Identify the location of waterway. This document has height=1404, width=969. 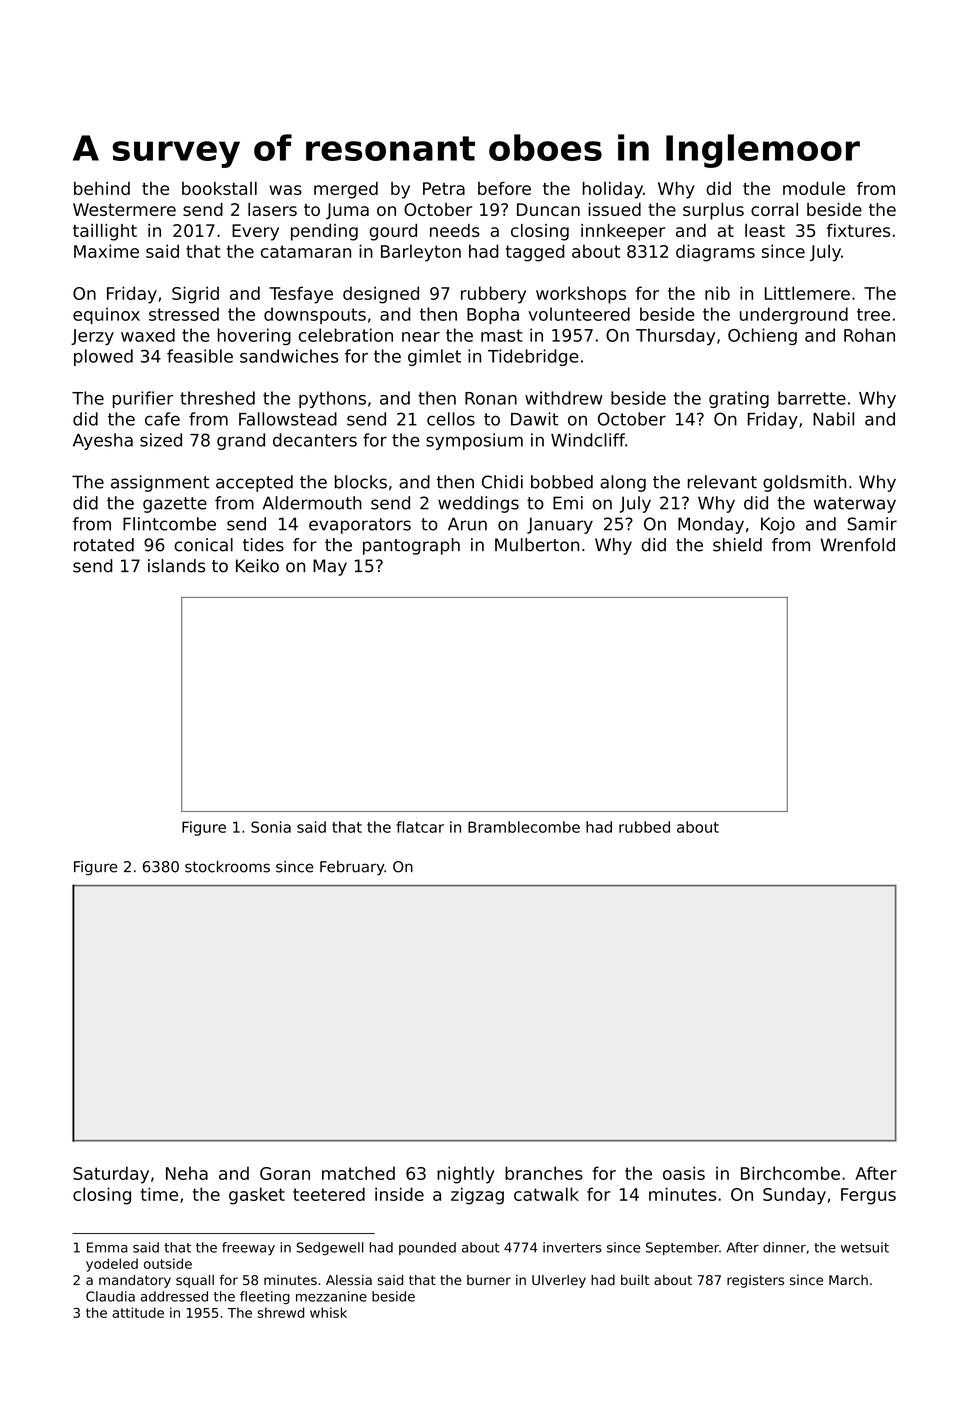
(855, 505).
